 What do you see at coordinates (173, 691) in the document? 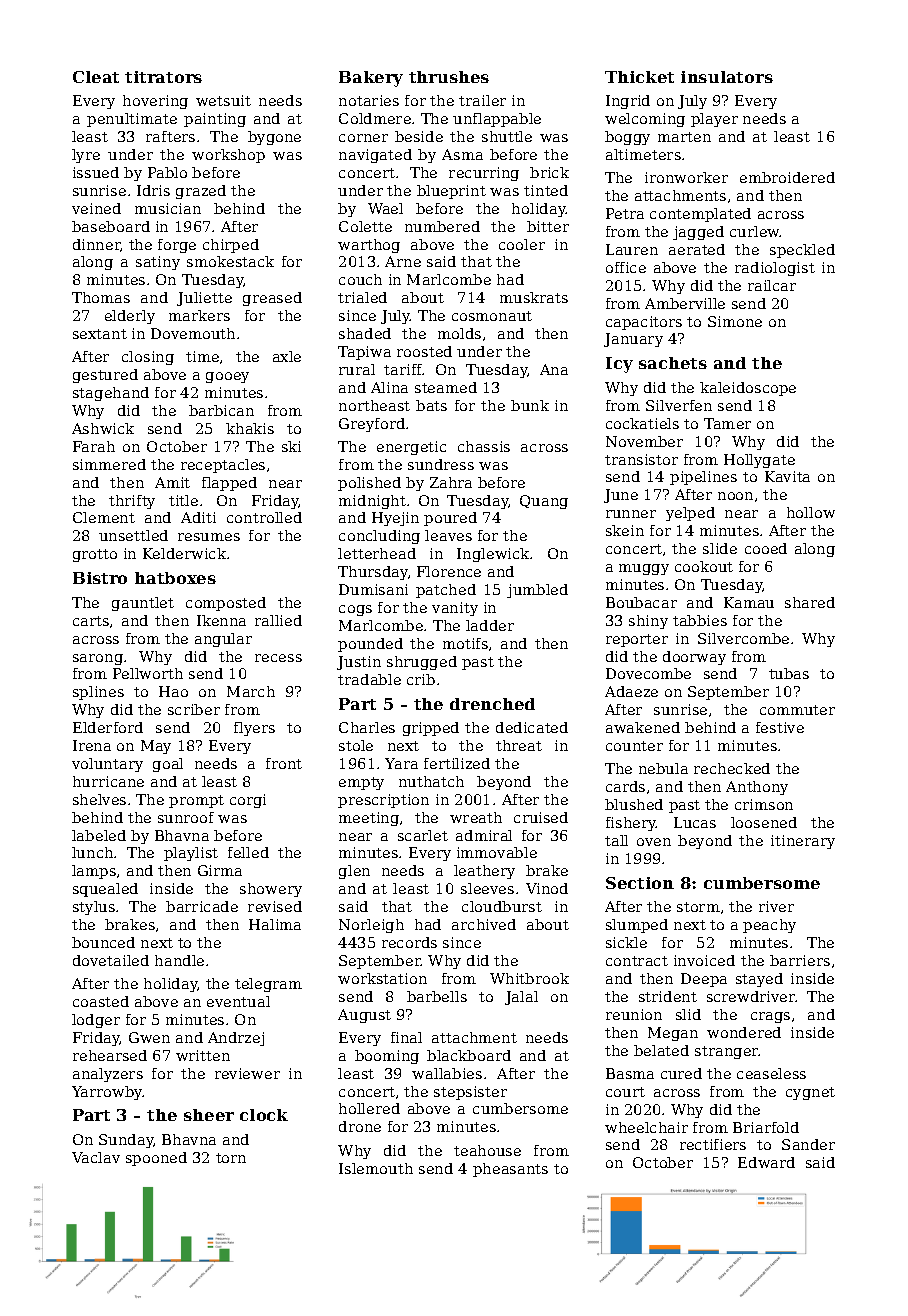
I see `Hao` at bounding box center [173, 691].
